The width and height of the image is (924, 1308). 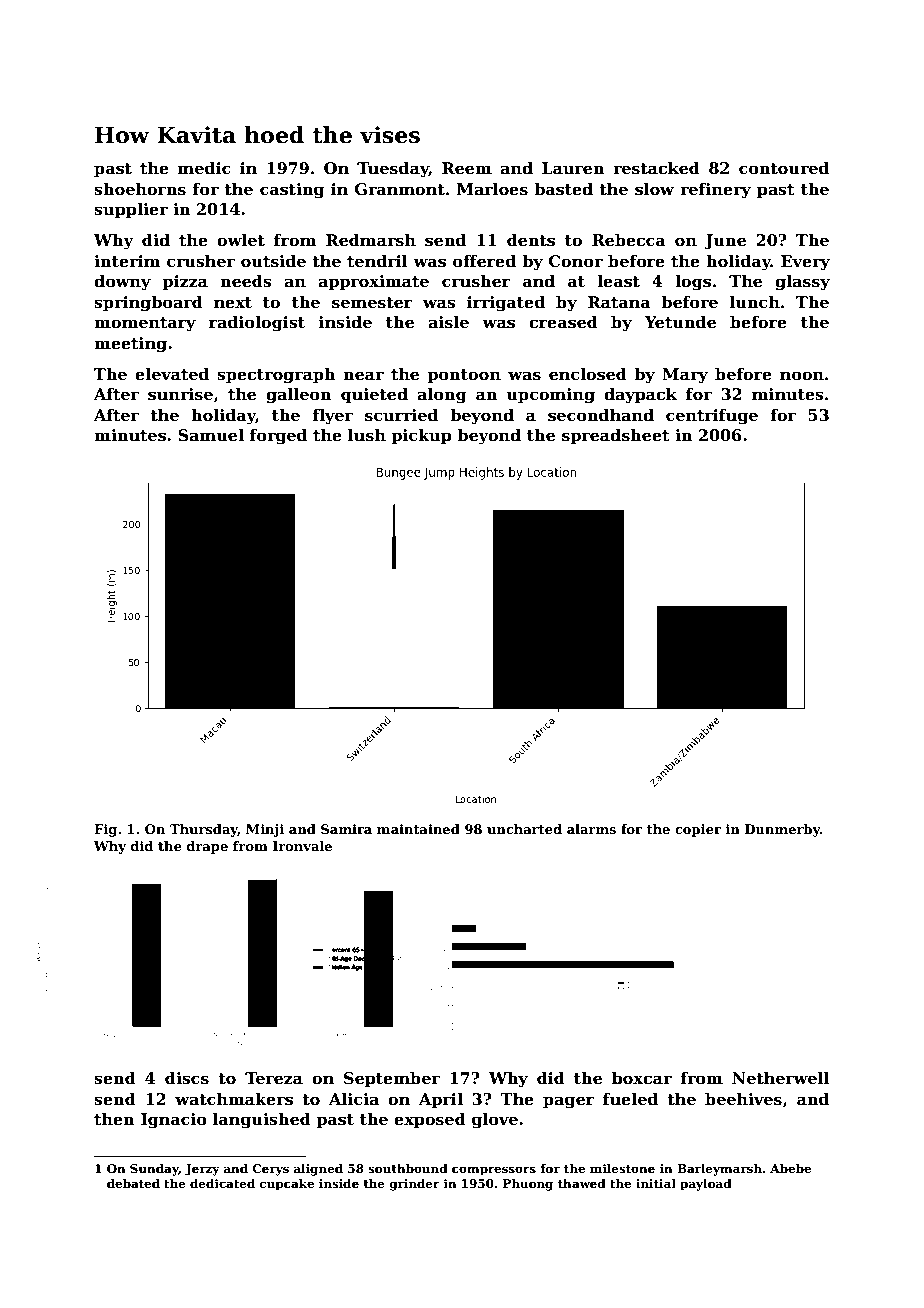 I want to click on offered, so click(x=484, y=261).
